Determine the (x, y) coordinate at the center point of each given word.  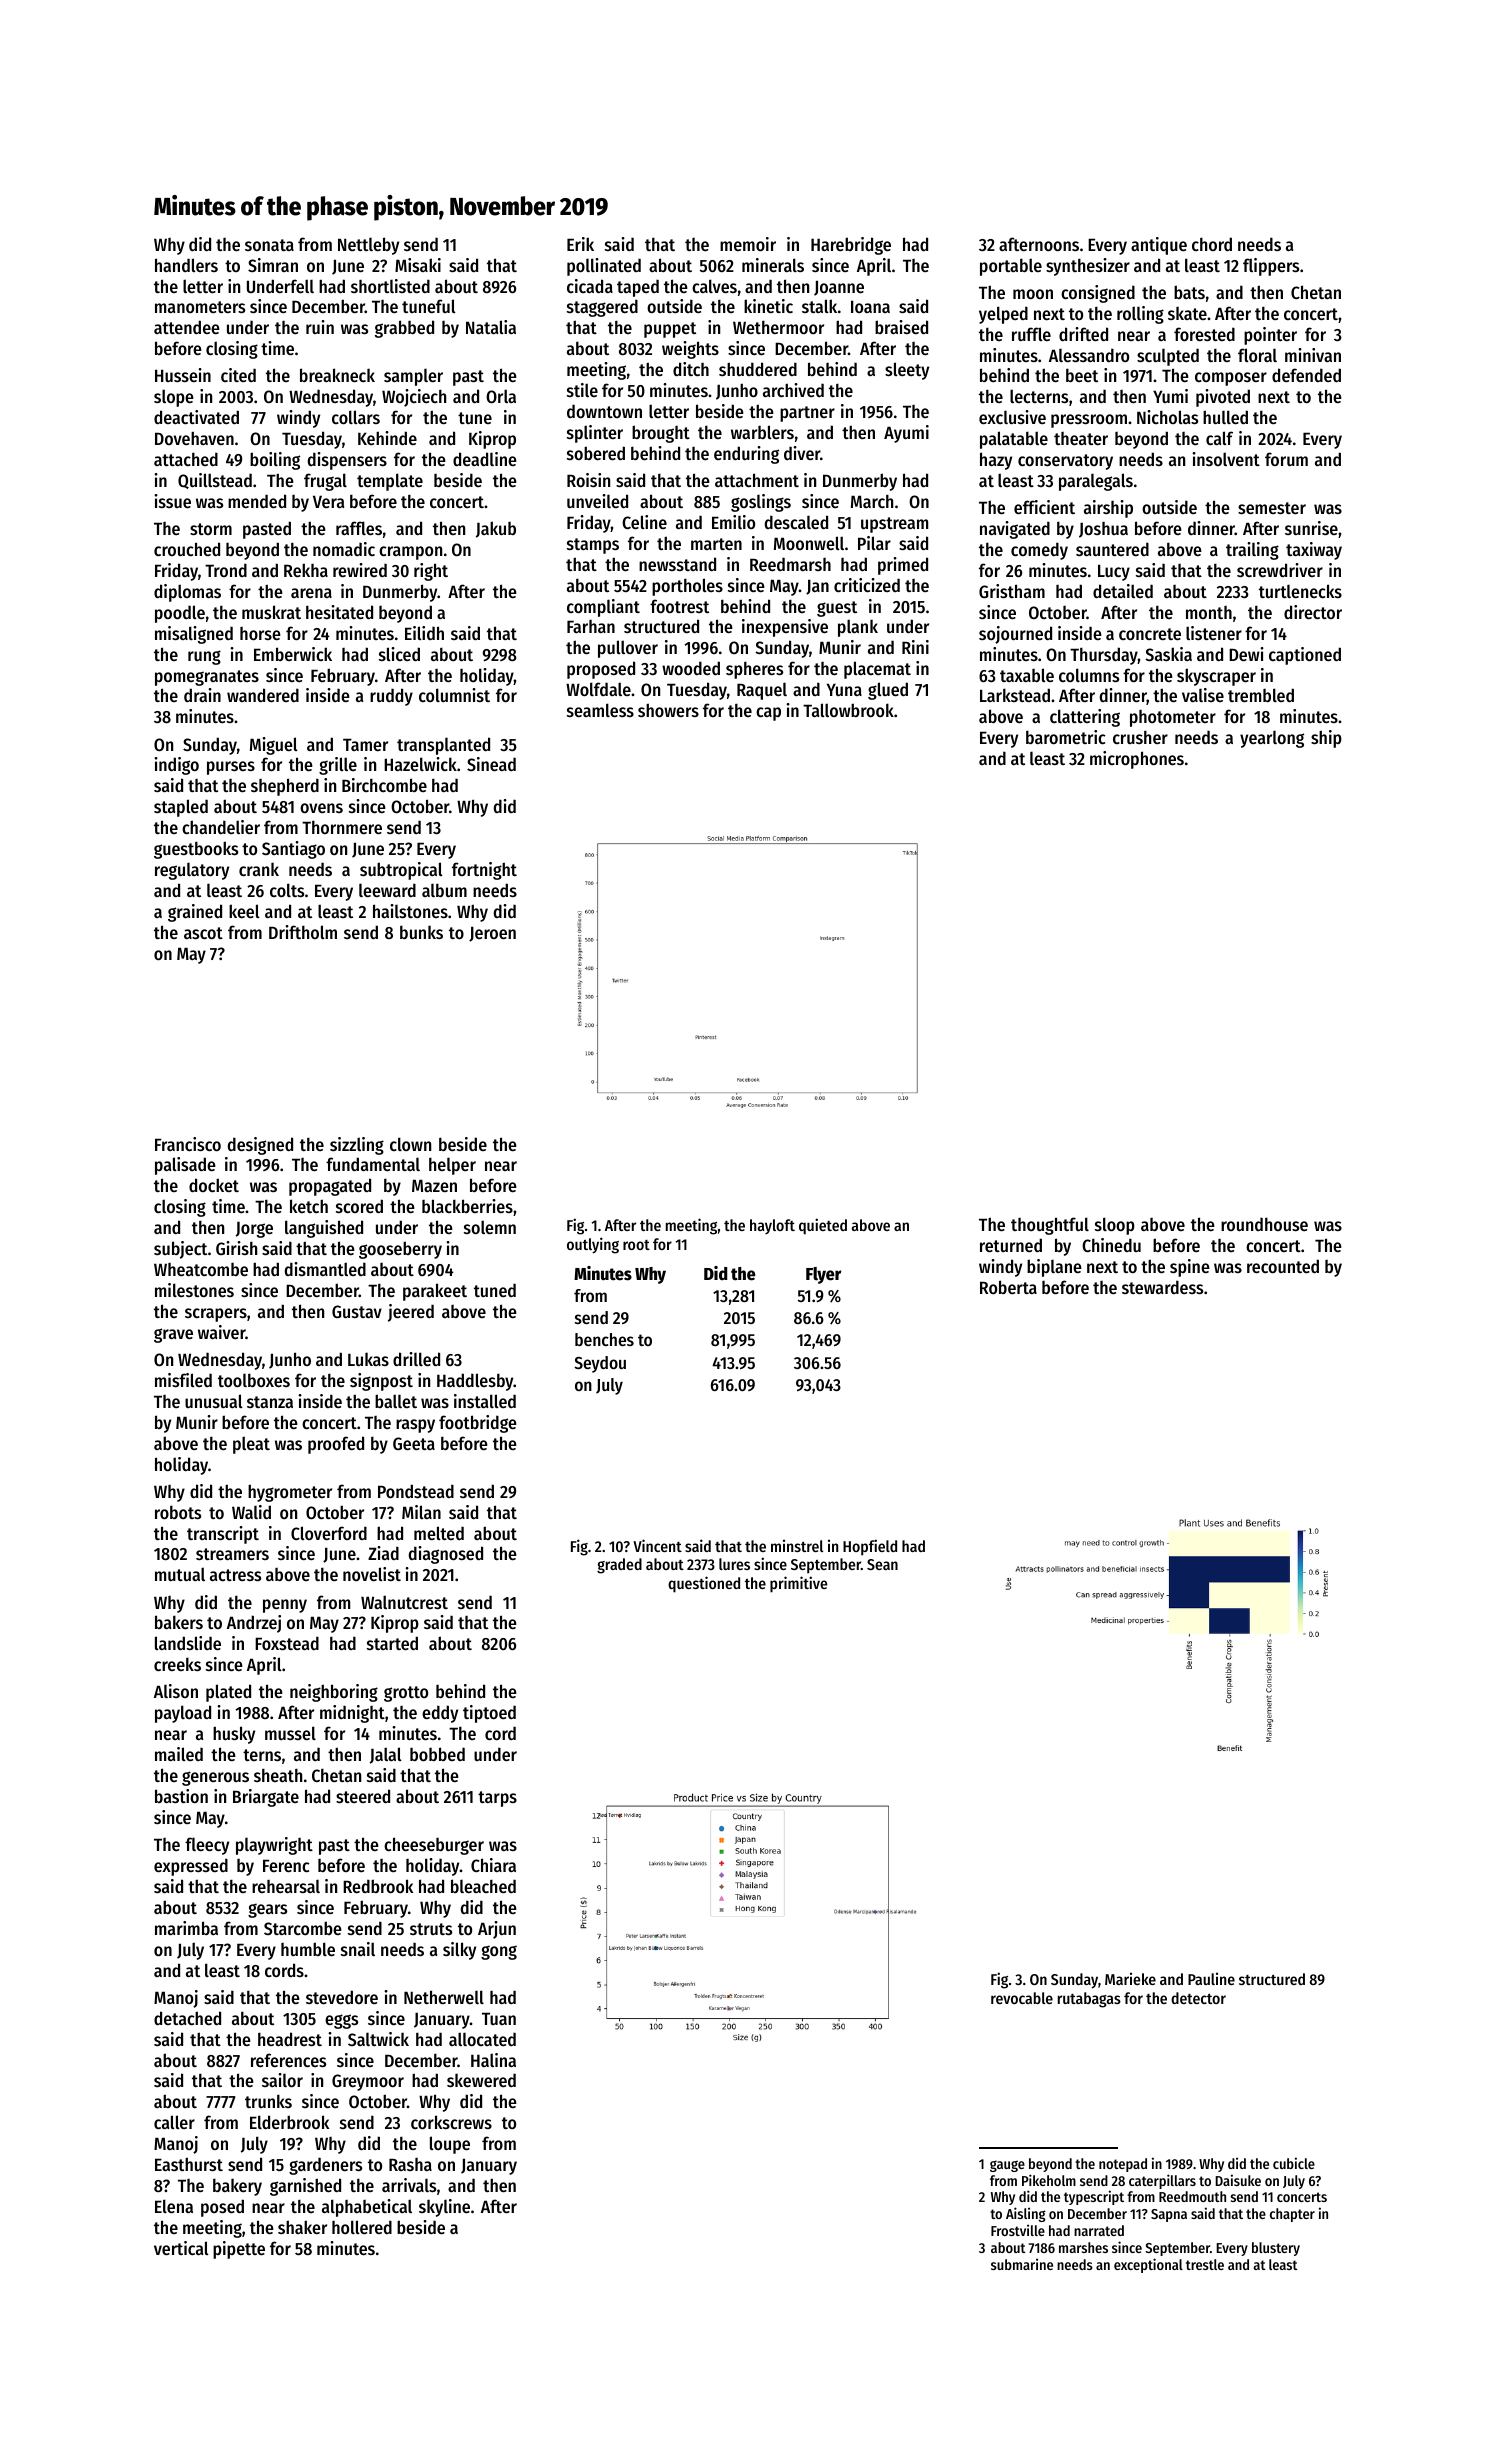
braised (901, 327)
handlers (186, 265)
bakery (237, 2187)
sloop (1115, 1226)
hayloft (772, 1226)
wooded (691, 668)
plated (228, 1693)
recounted (1283, 1266)
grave (173, 1335)
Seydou (600, 1364)
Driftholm (303, 932)
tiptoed (489, 1714)
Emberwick (293, 654)
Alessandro (1089, 355)
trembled (1261, 695)
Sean (882, 1564)
